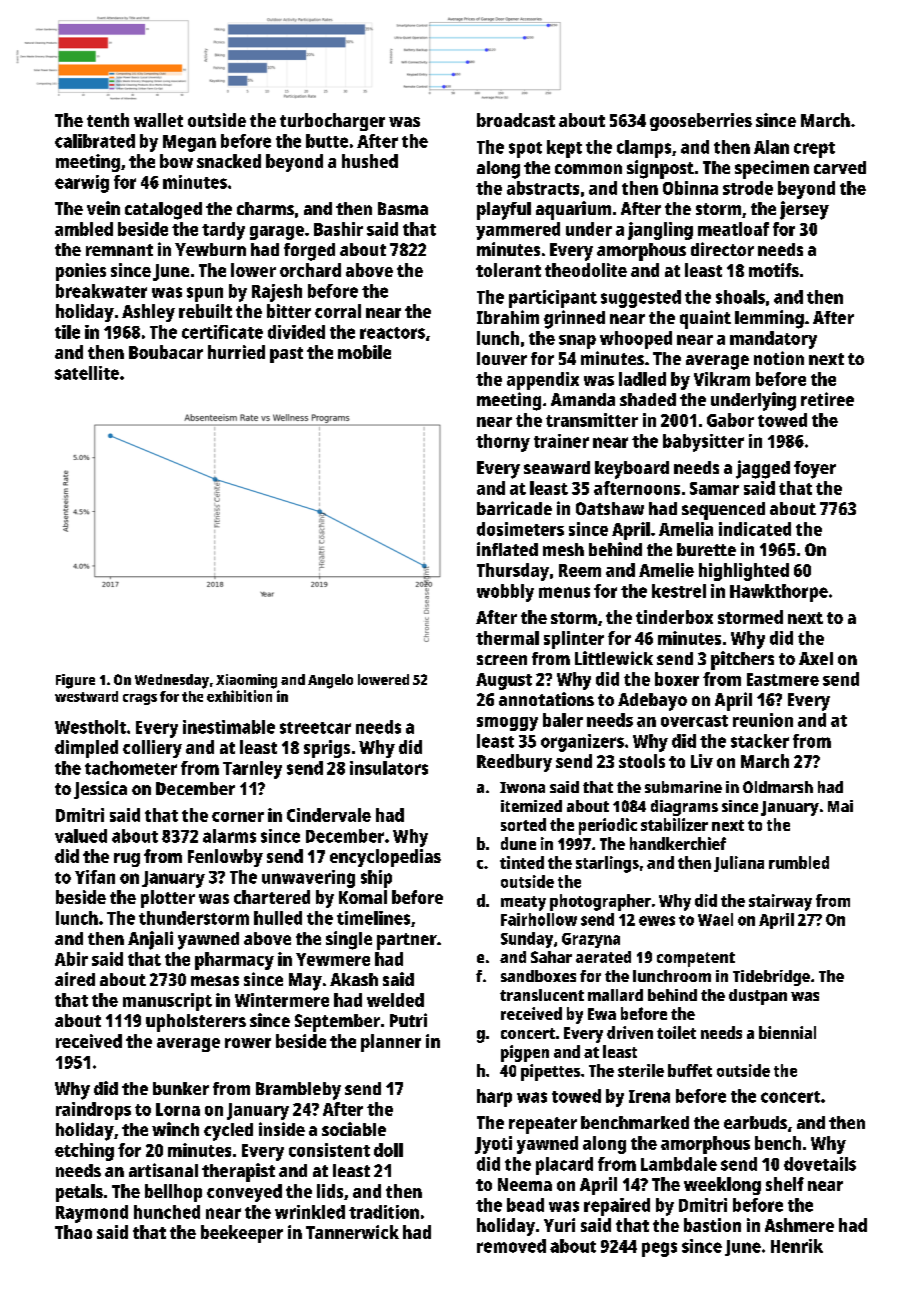 The height and width of the screenshot is (1308, 924). I want to click on biennial, so click(787, 1032).
